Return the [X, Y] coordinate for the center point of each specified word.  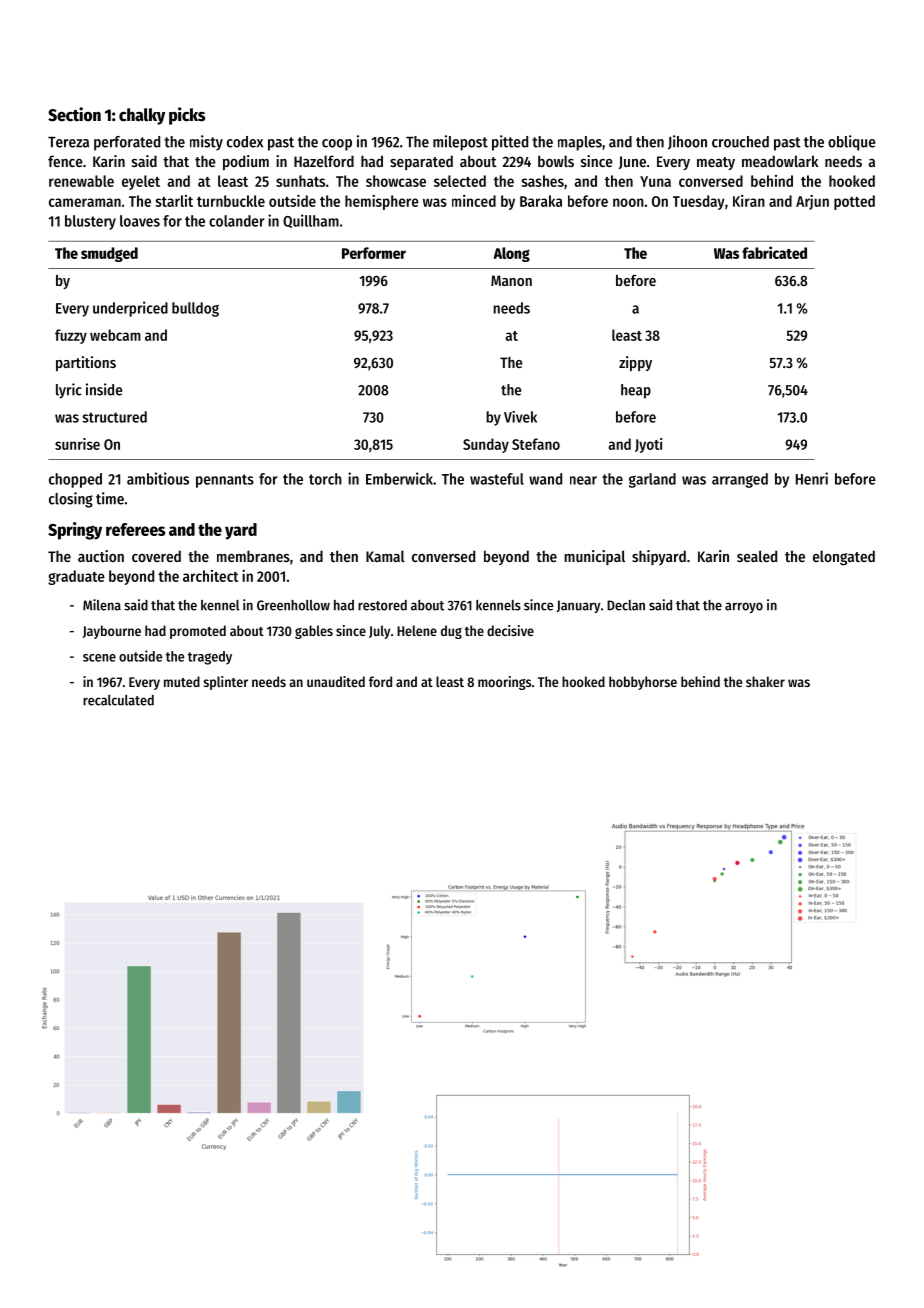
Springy [75, 531]
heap [636, 391]
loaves [140, 221]
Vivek [520, 417]
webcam [115, 335]
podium [246, 162]
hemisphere [382, 202]
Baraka [541, 201]
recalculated [118, 700]
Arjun [812, 202]
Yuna [655, 181]
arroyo [744, 607]
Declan [626, 605]
